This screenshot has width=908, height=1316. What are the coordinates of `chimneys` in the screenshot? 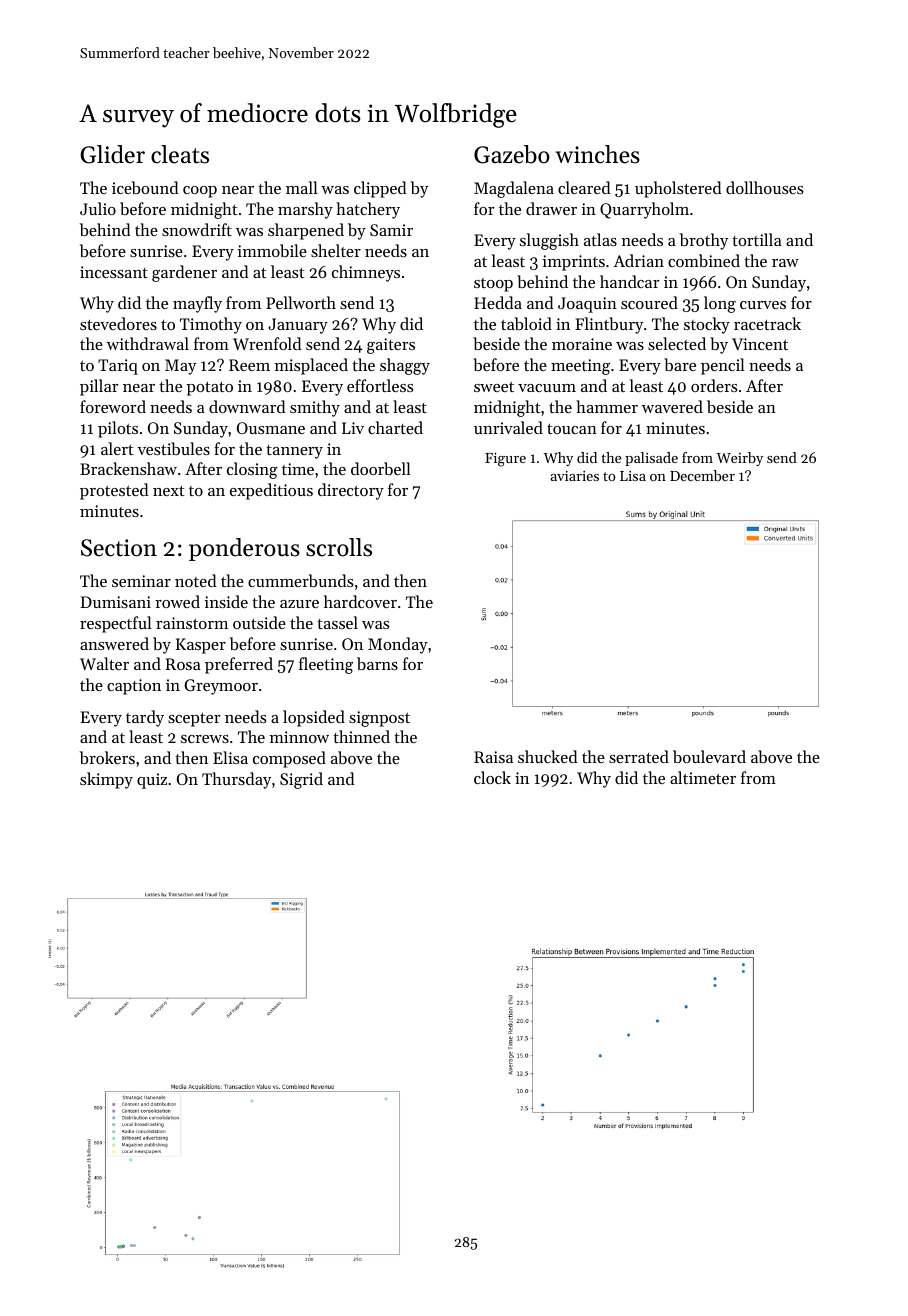 It's located at (366, 273).
